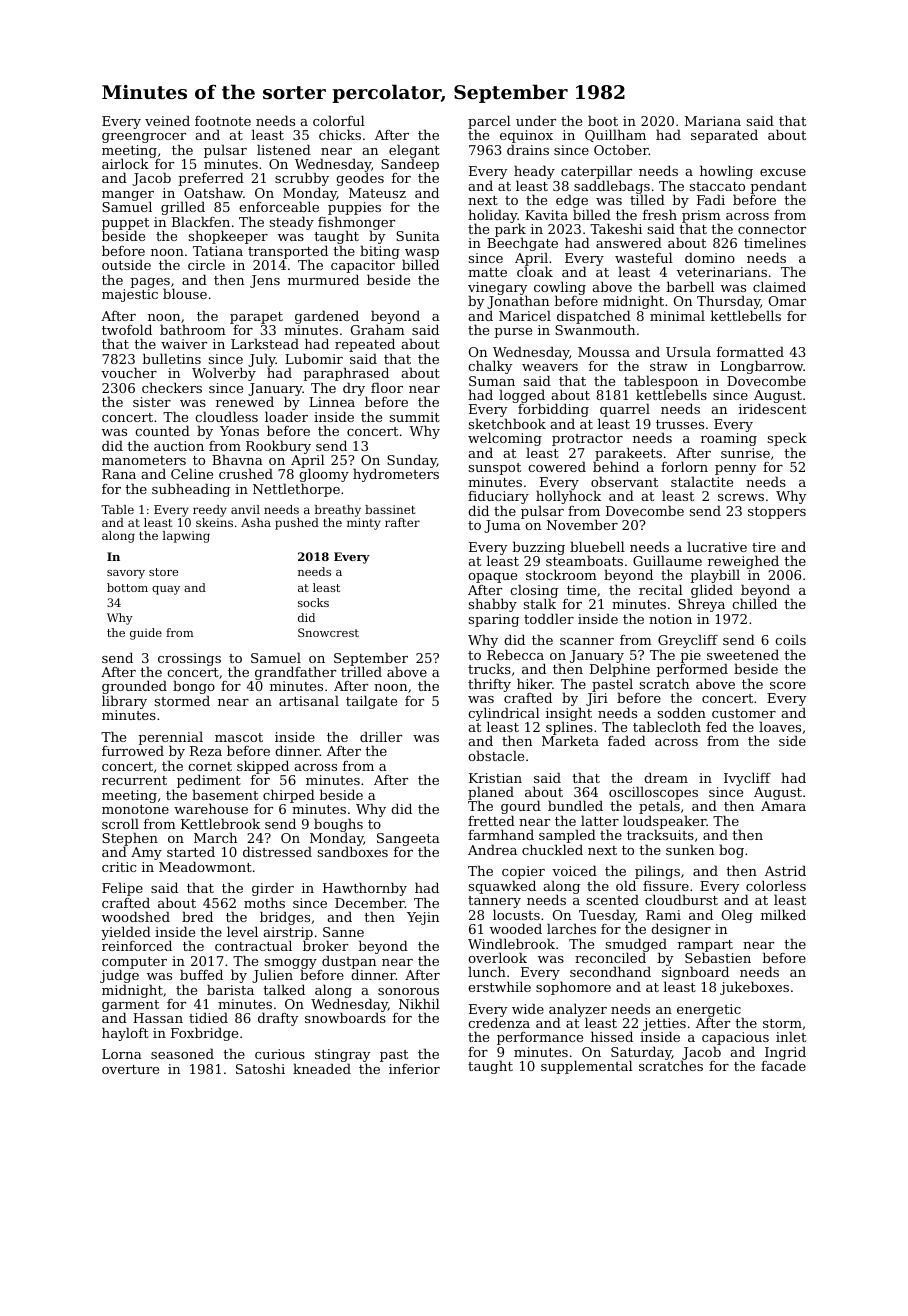  What do you see at coordinates (741, 497) in the document?
I see `screws` at bounding box center [741, 497].
